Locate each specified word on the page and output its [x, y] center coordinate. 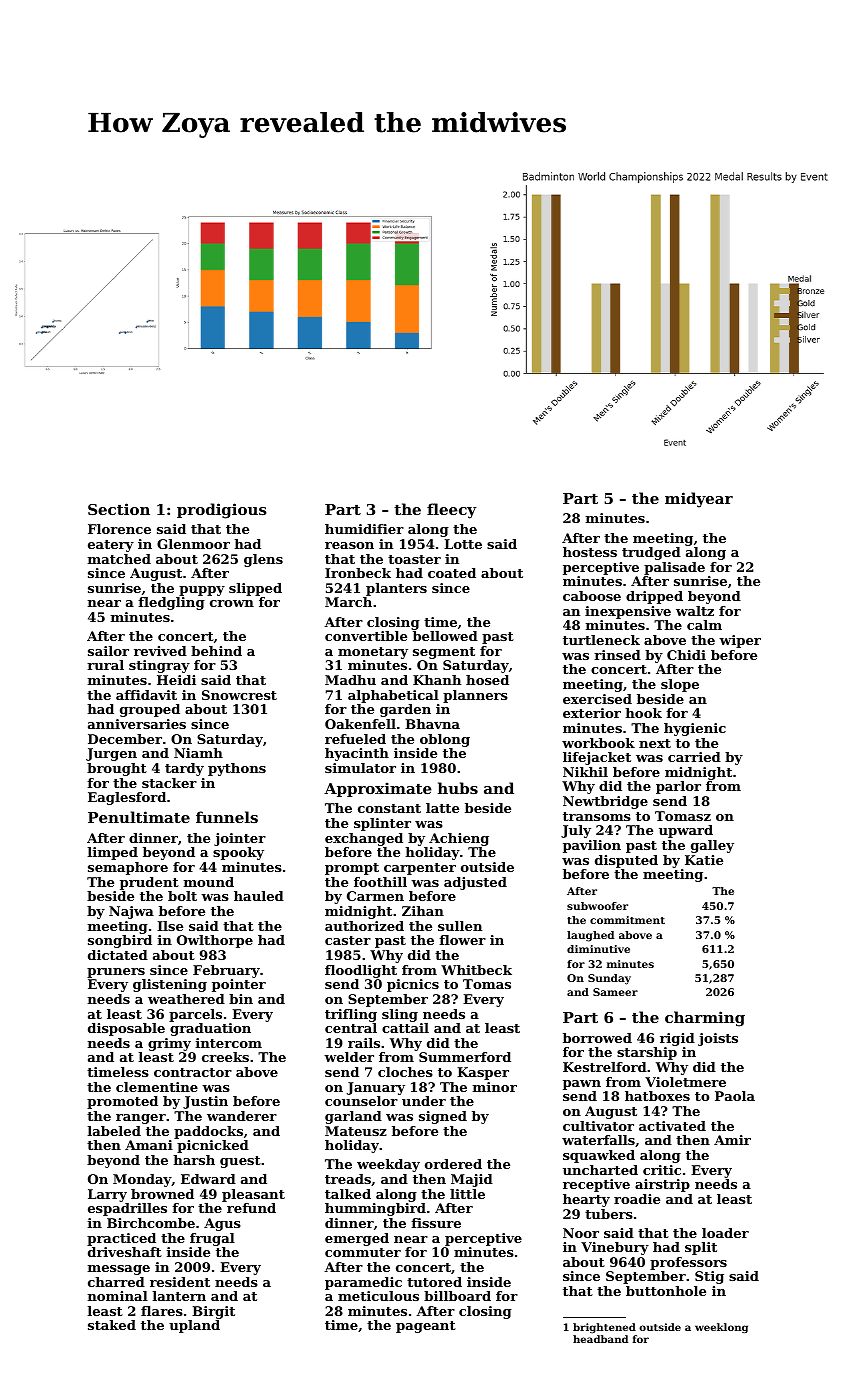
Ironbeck [358, 573]
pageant [426, 1327]
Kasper [483, 1073]
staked [112, 1325]
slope [680, 685]
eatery [111, 546]
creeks [225, 1057]
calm [704, 625]
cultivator [598, 1126]
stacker [169, 783]
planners [475, 696]
